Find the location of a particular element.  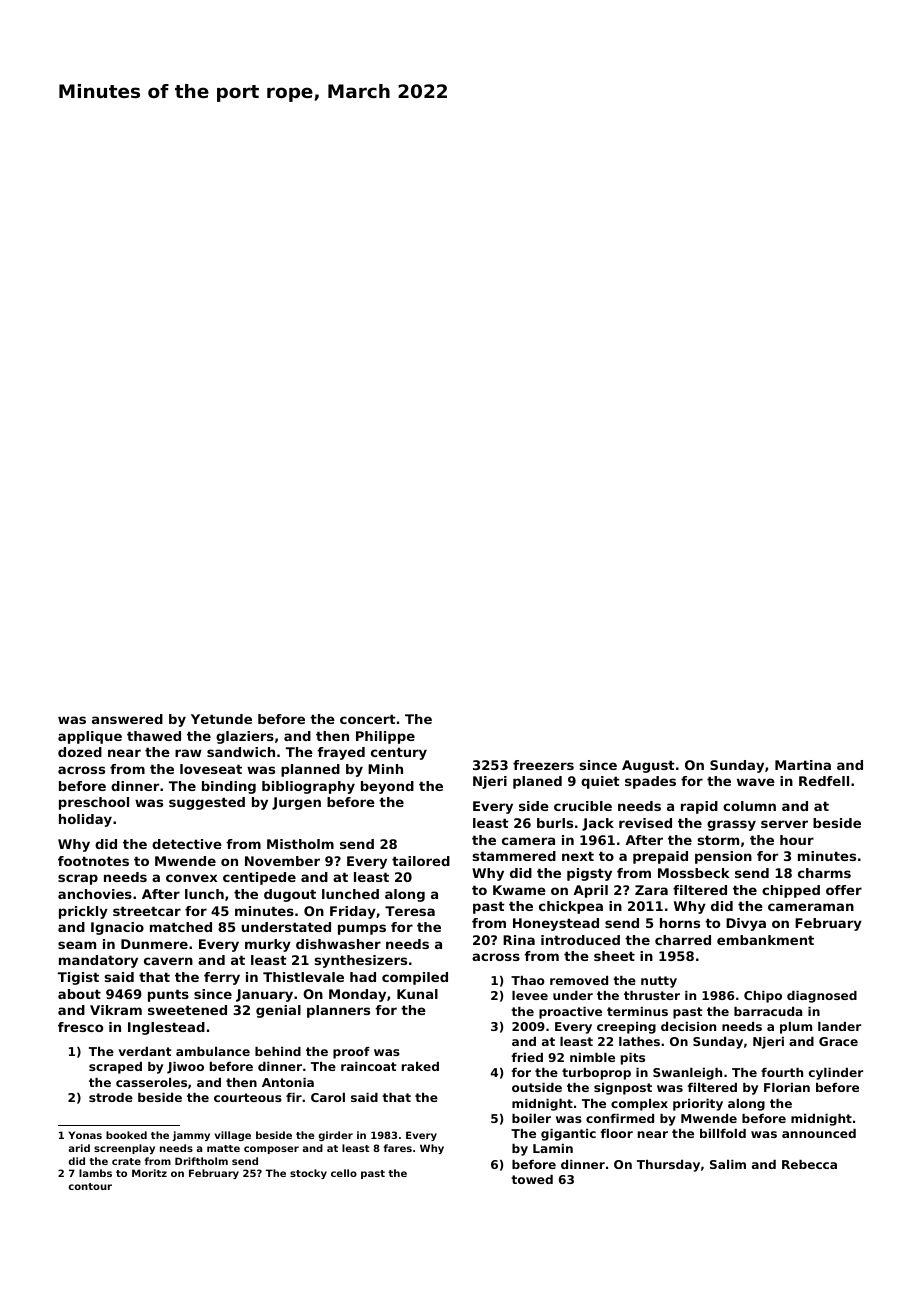

chickpea is located at coordinates (571, 907).
